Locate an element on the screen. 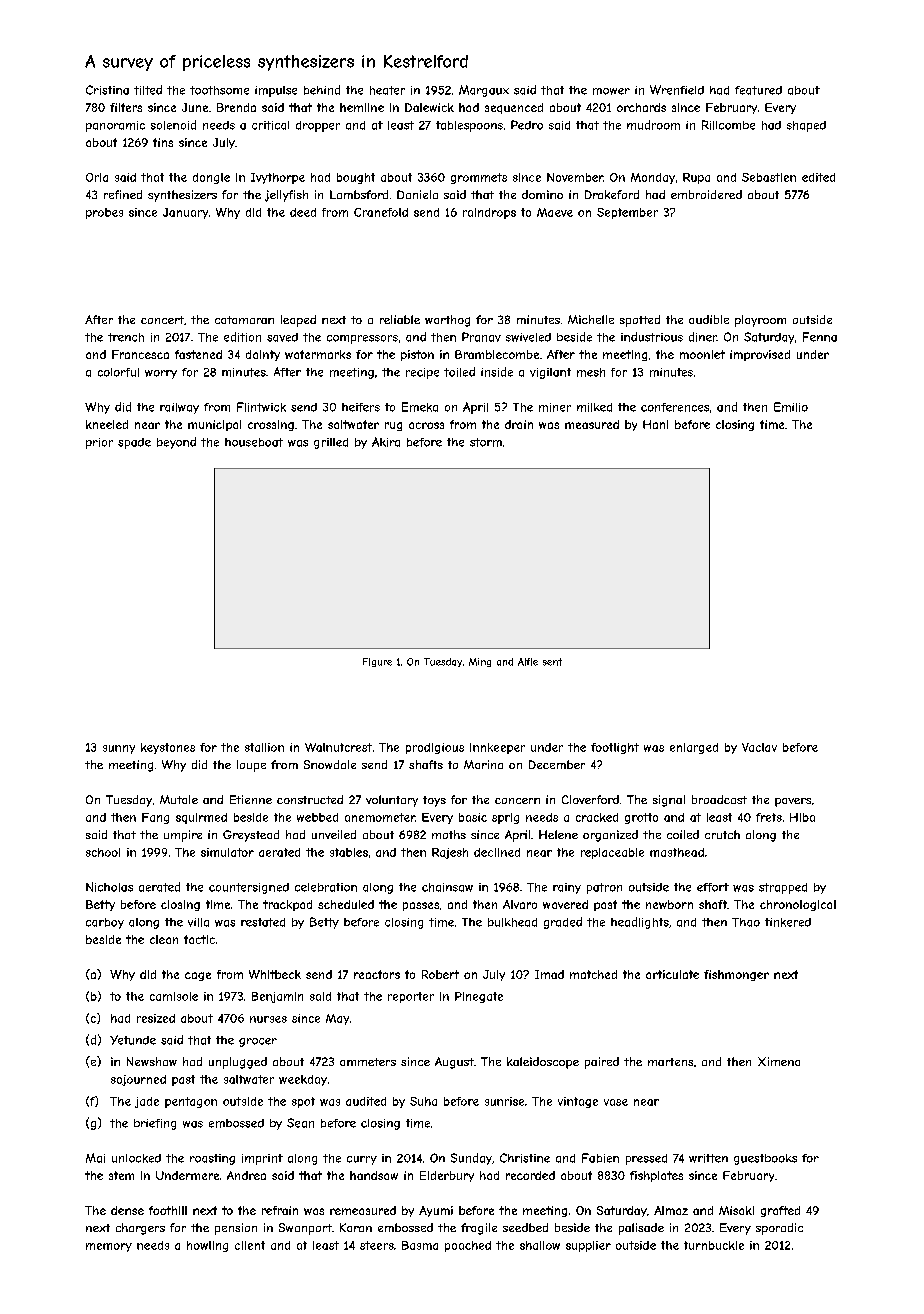 Image resolution: width=924 pixels, height=1314 pixels. Margaux is located at coordinates (484, 91).
